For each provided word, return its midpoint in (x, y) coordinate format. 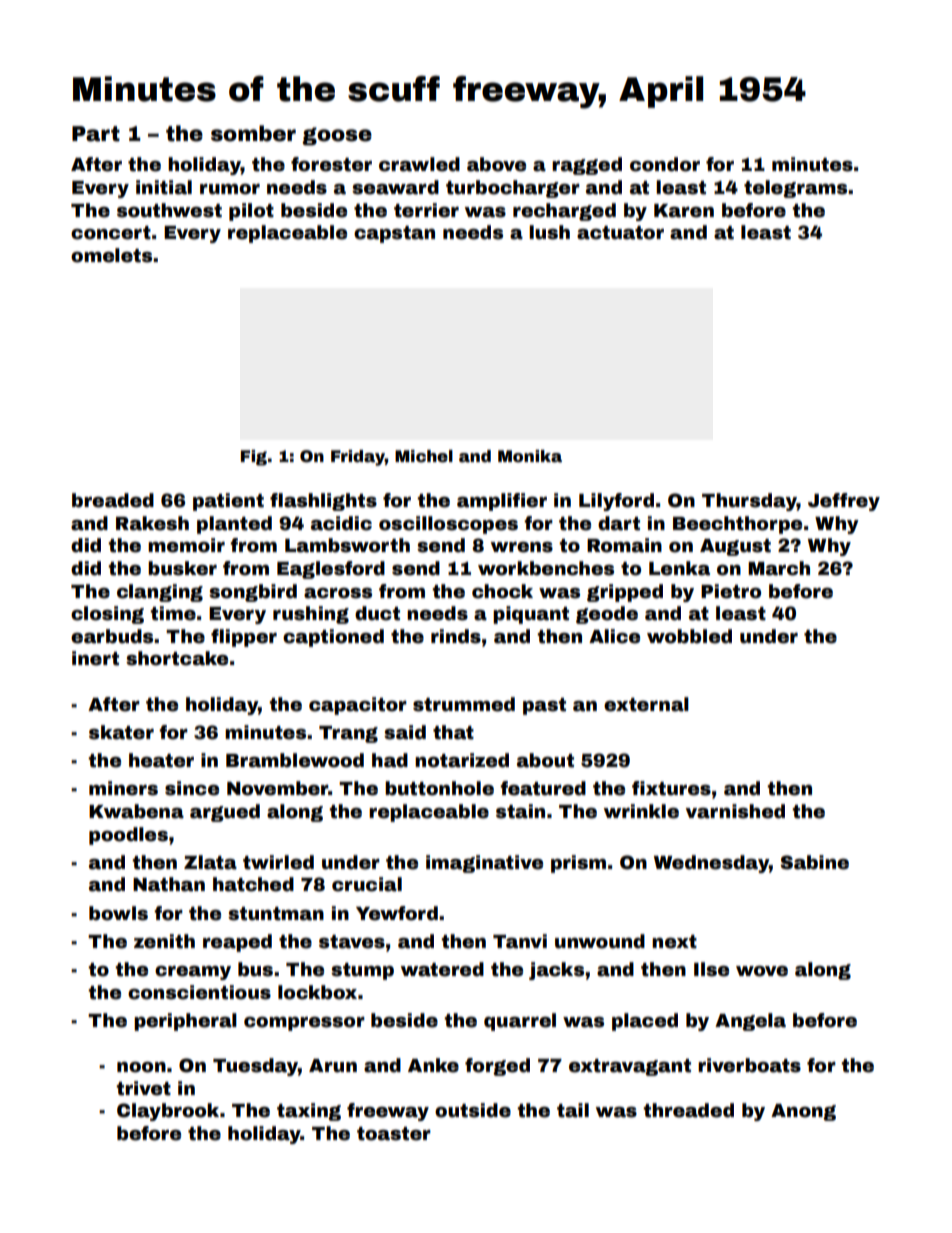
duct (377, 613)
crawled (419, 164)
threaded (688, 1110)
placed (645, 1022)
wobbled (689, 636)
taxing (309, 1112)
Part (96, 134)
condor (665, 164)
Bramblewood (295, 760)
